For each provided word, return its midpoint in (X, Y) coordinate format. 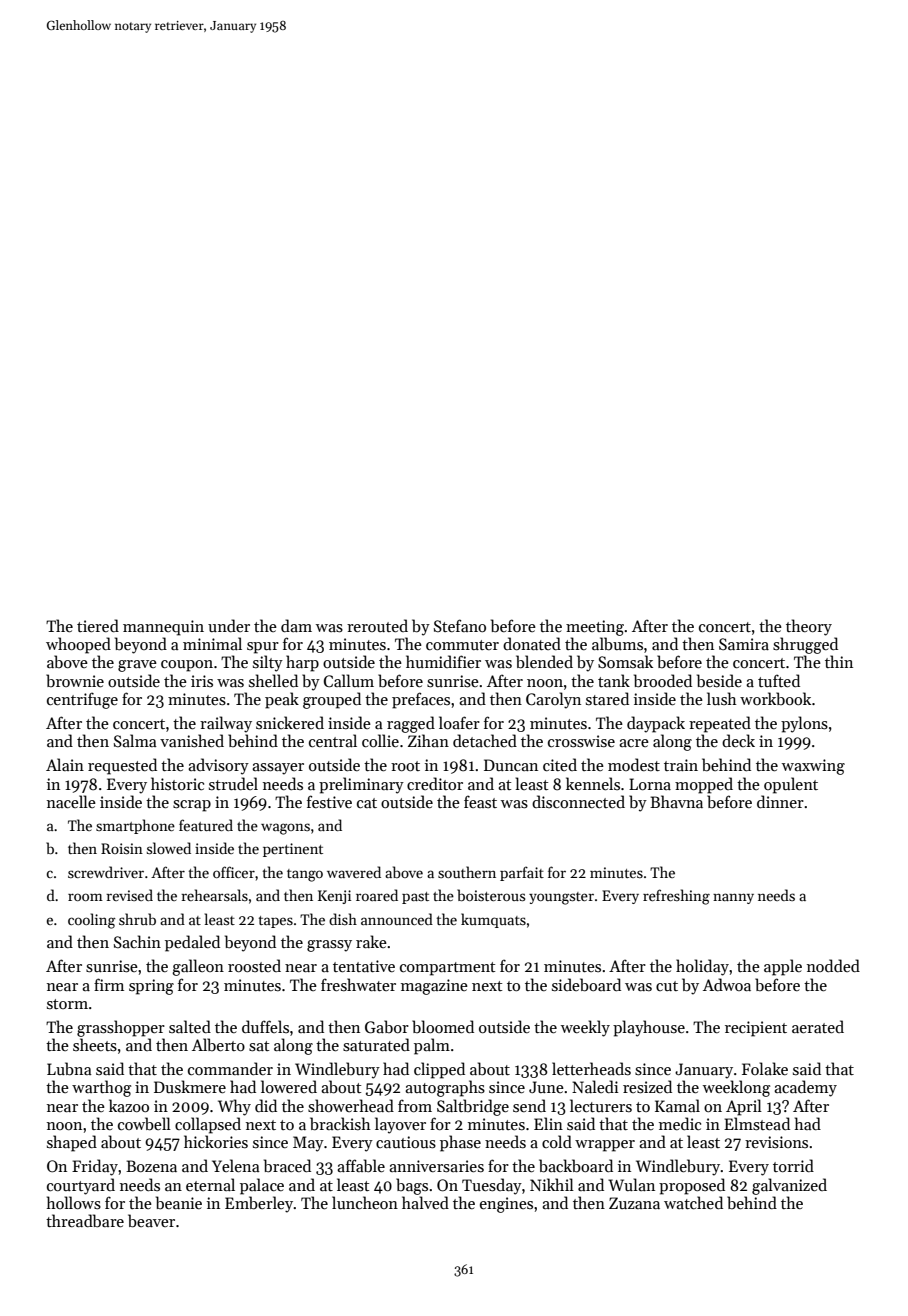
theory (809, 627)
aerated (818, 1026)
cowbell (144, 1124)
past (415, 898)
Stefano (460, 625)
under (229, 625)
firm (109, 984)
